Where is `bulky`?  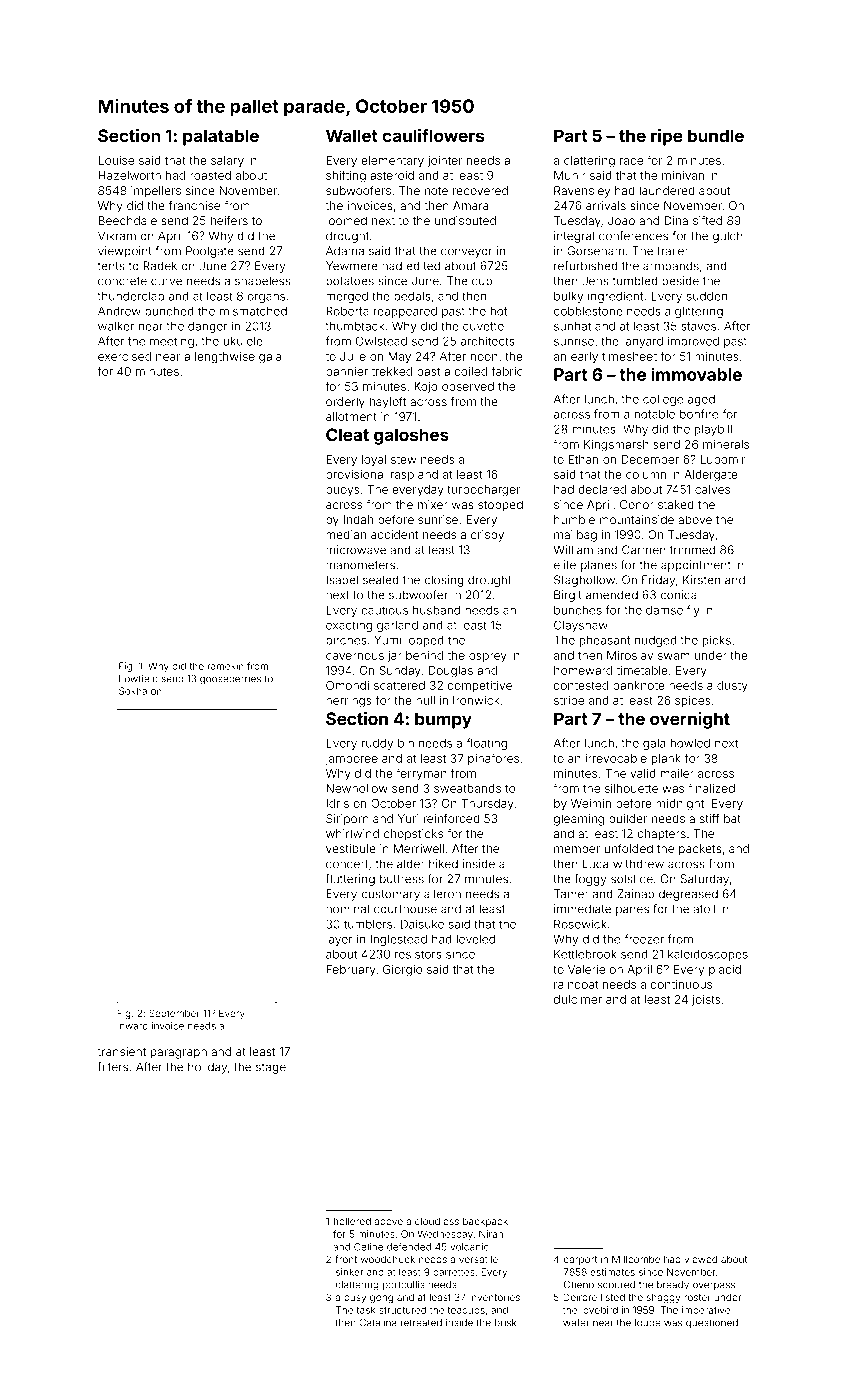
bulky is located at coordinates (568, 297).
